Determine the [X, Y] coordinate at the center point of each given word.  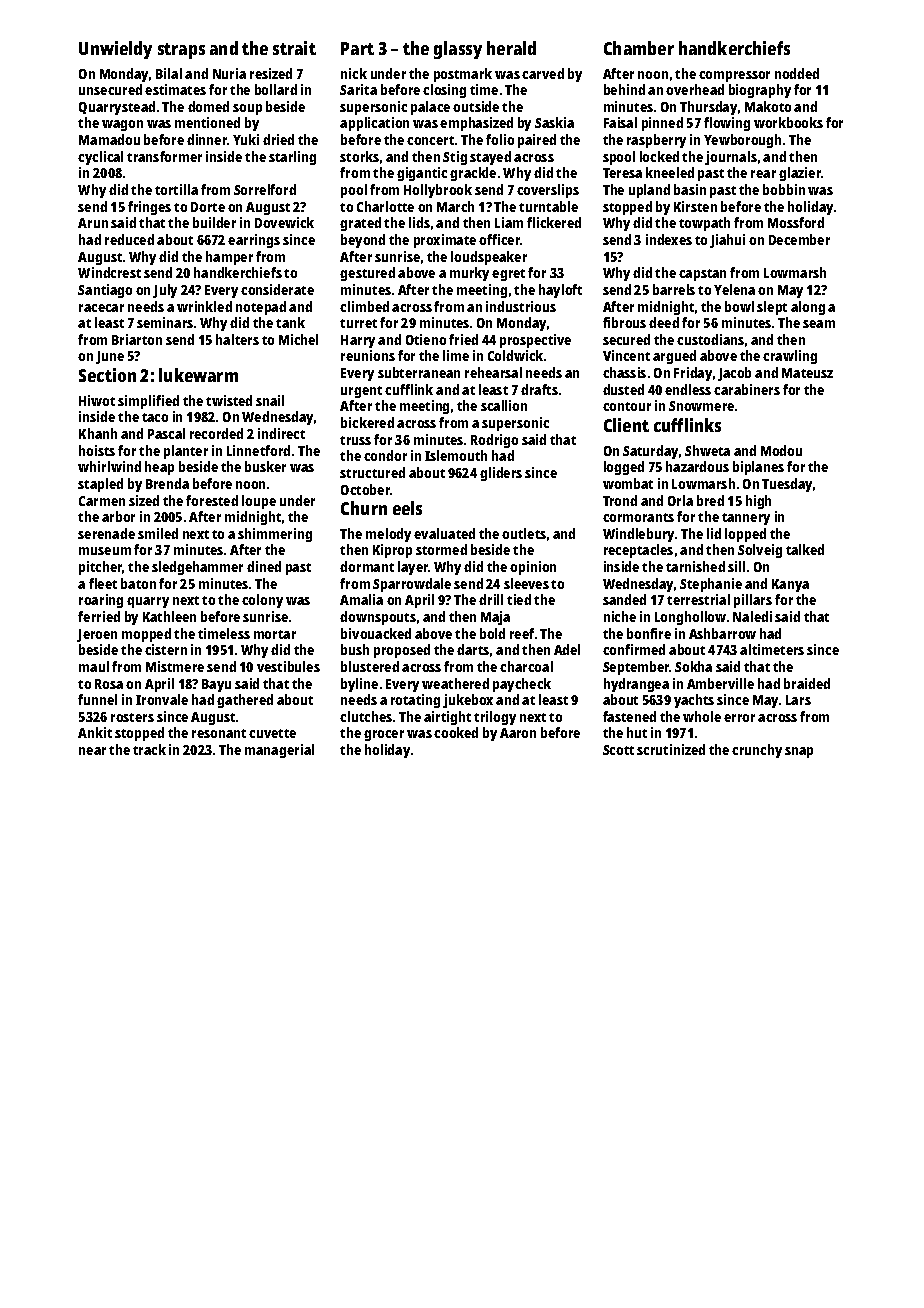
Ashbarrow [722, 633]
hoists [97, 450]
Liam [509, 222]
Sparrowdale [412, 585]
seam [819, 324]
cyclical [100, 158]
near [92, 751]
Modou [781, 450]
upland [649, 191]
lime [456, 355]
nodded [797, 73]
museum [105, 551]
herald [511, 48]
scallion [504, 405]
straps [181, 51]
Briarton [137, 339]
